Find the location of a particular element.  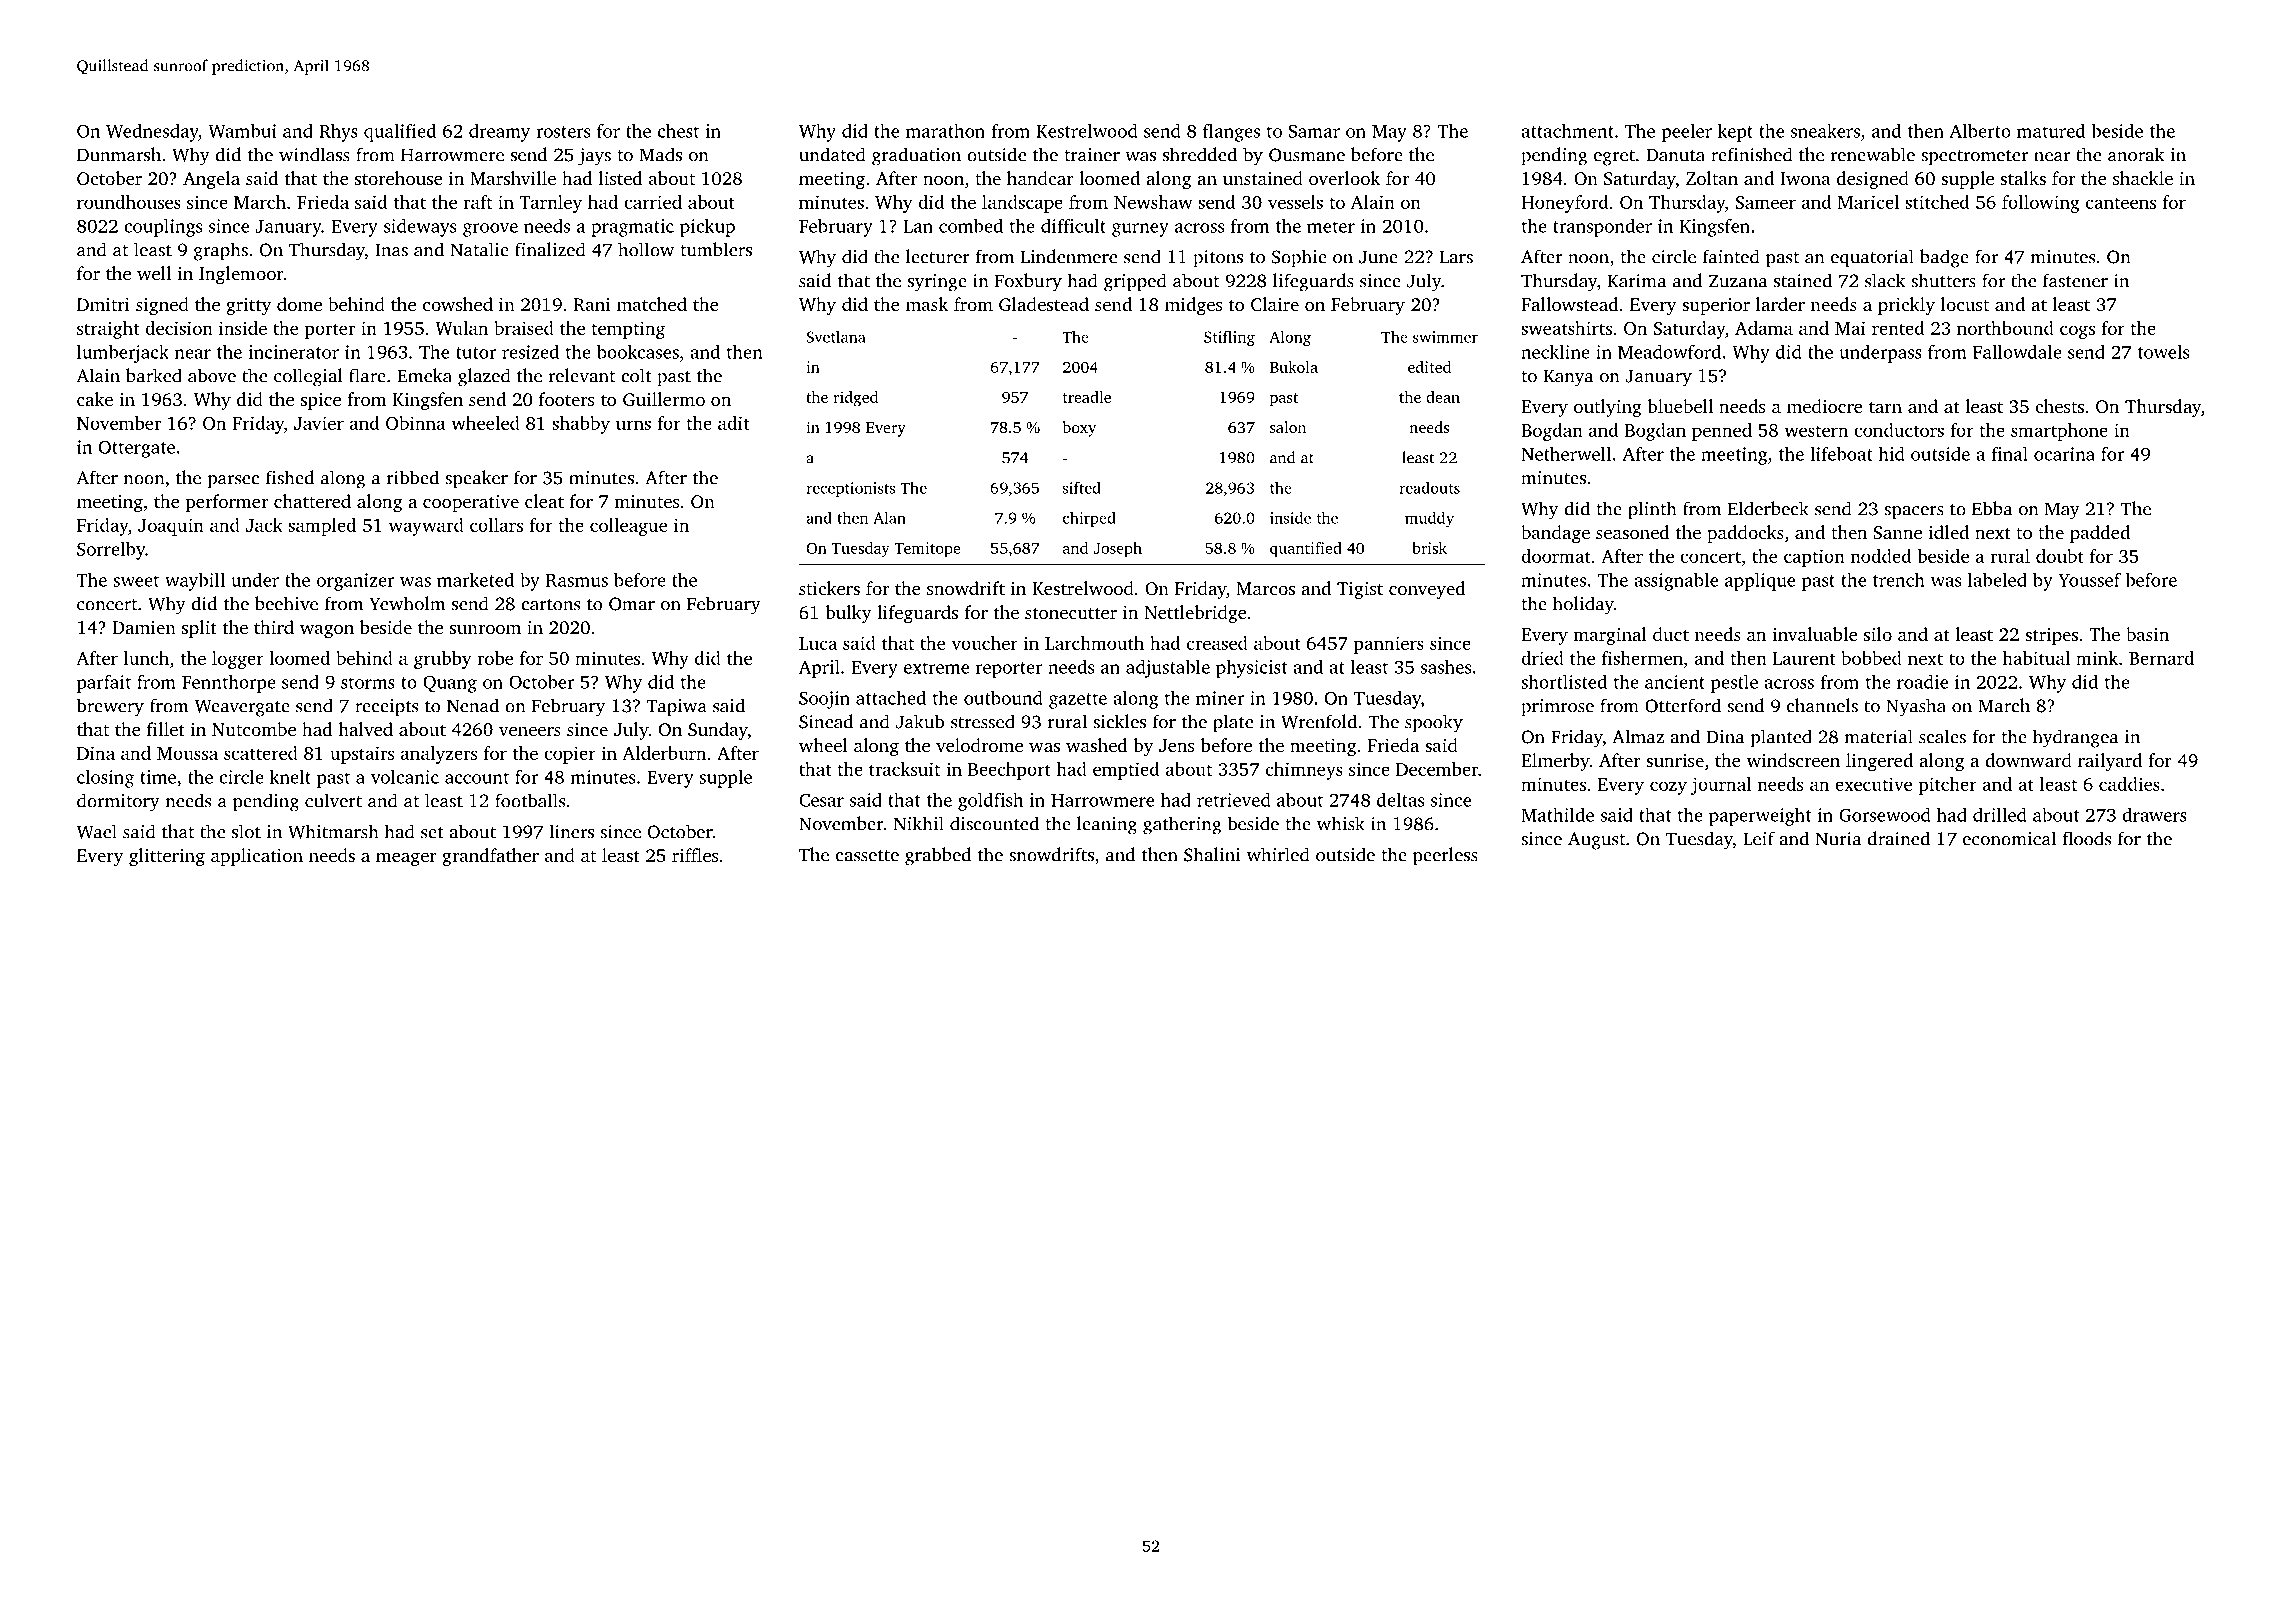

sifted is located at coordinates (1082, 487).
